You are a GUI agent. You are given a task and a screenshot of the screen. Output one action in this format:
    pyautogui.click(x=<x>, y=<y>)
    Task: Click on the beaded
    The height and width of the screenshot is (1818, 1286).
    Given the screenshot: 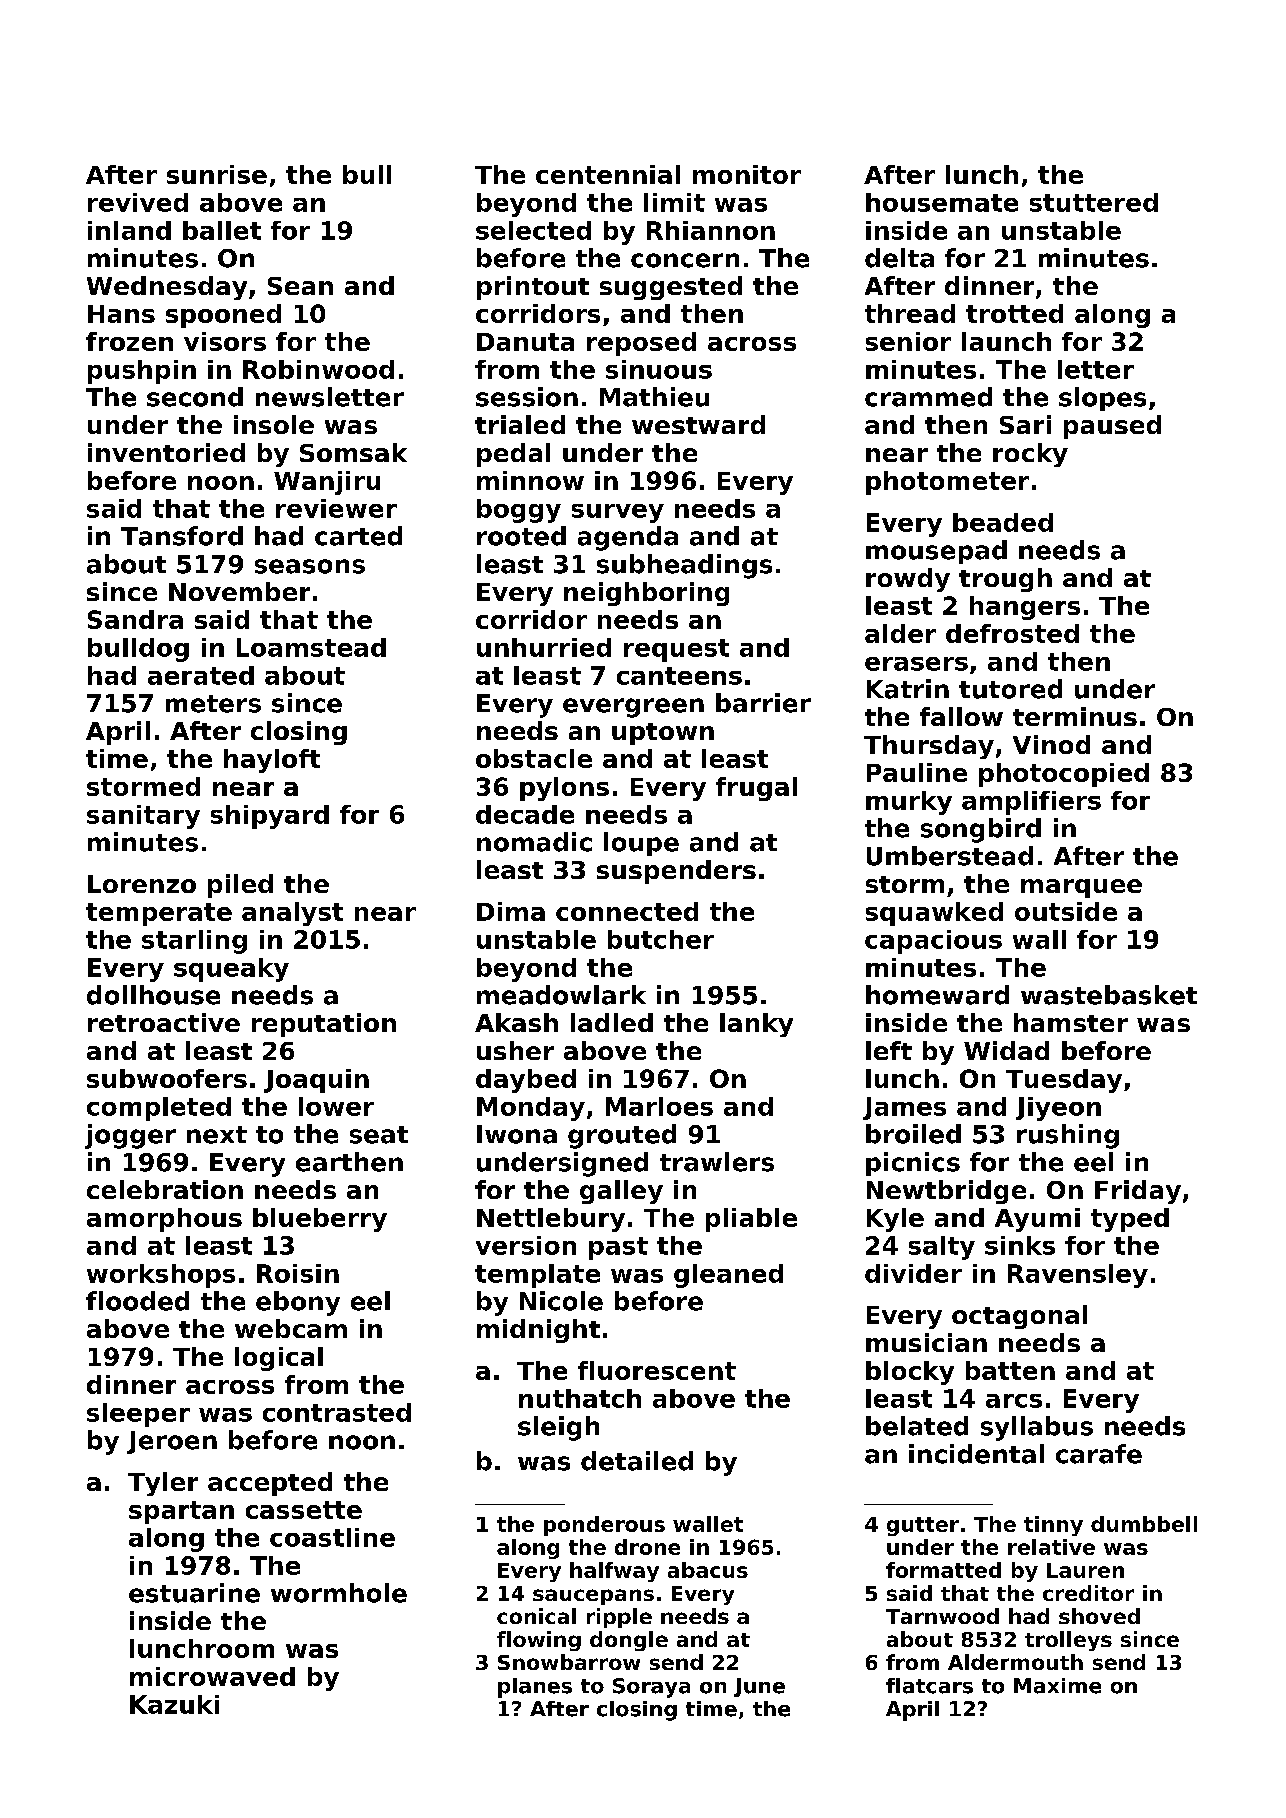 What is the action you would take?
    pyautogui.click(x=1003, y=522)
